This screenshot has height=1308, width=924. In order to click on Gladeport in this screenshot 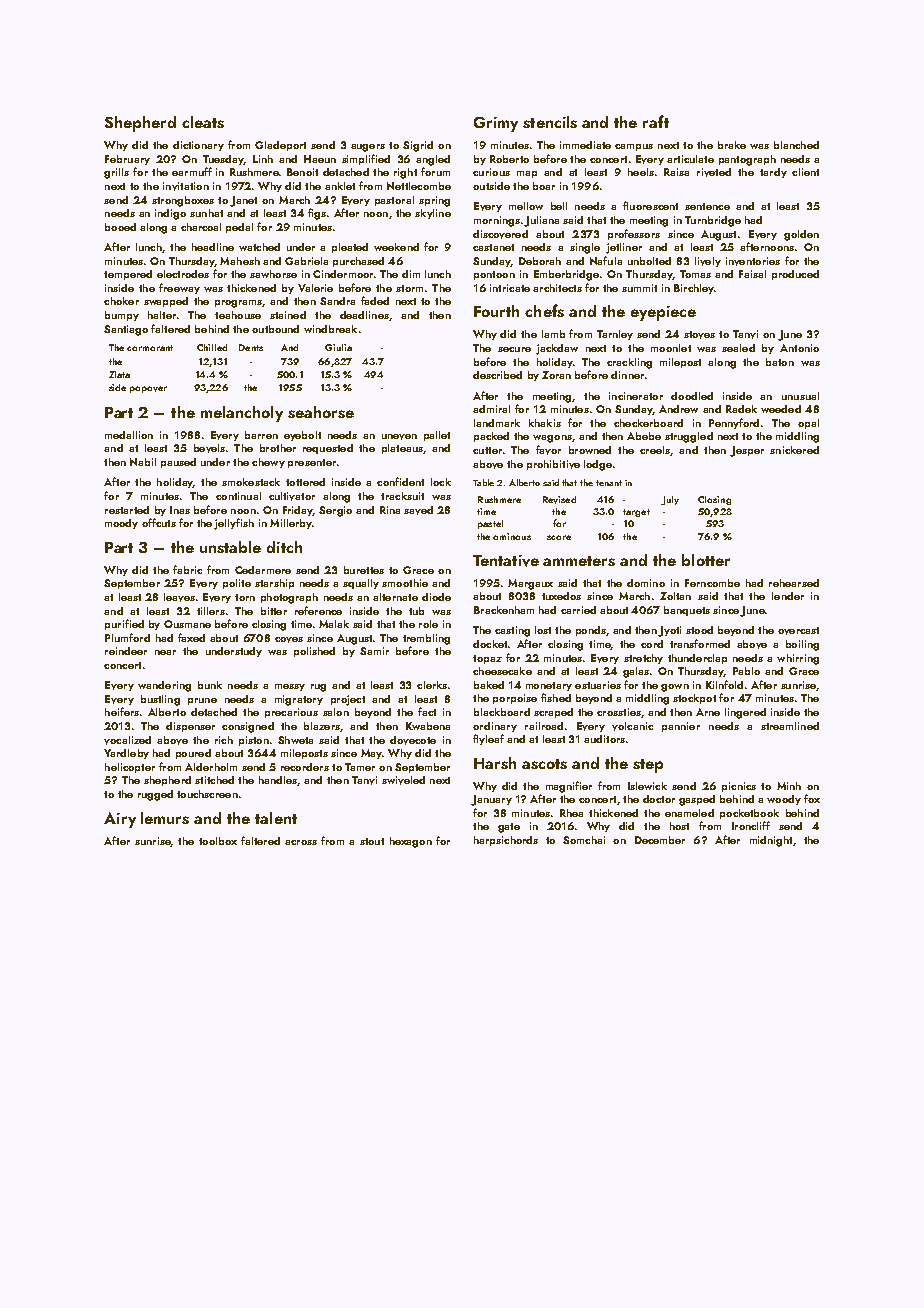, I will do `click(280, 146)`.
